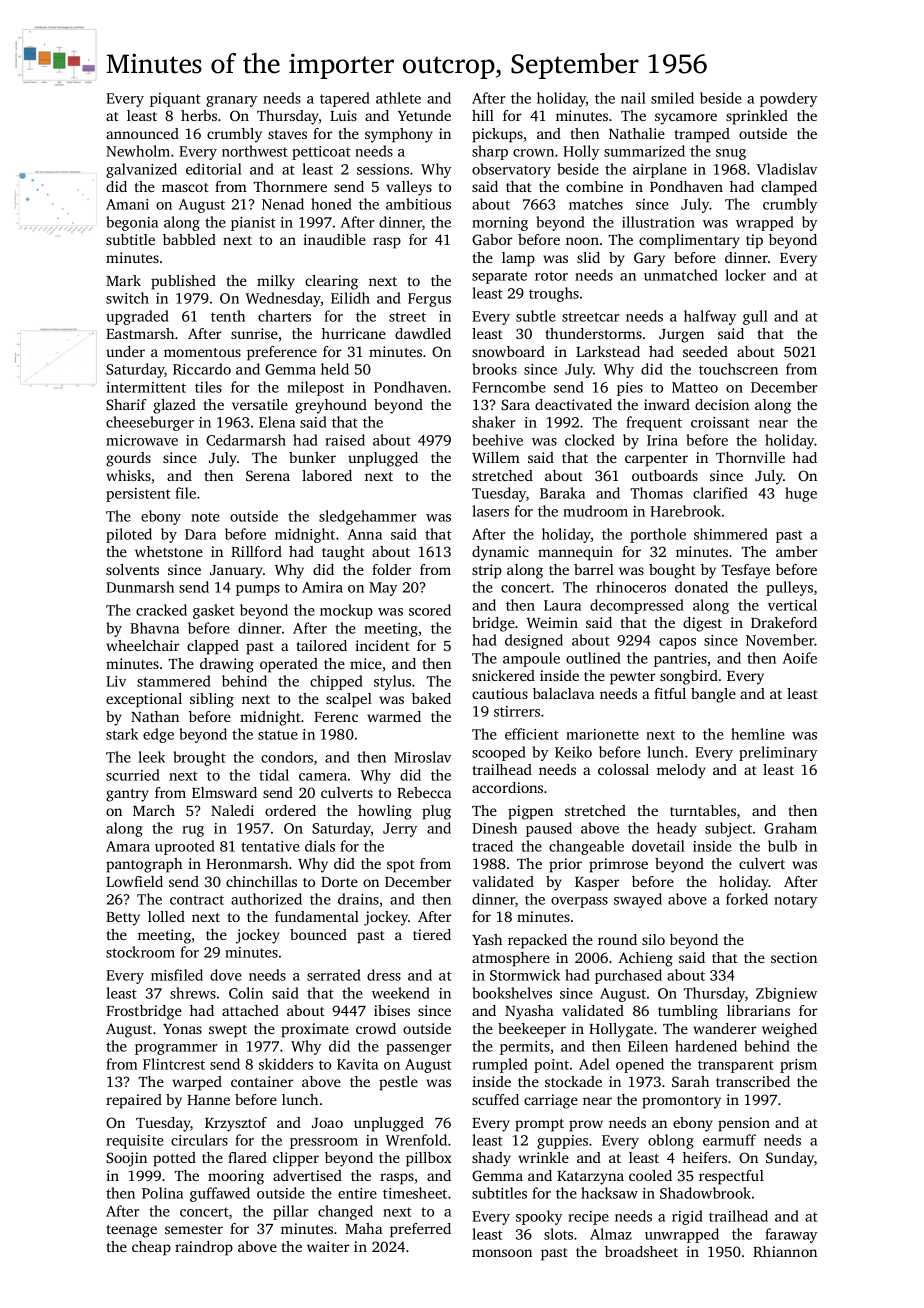 This screenshot has height=1308, width=924. What do you see at coordinates (641, 1251) in the screenshot?
I see `broadsheet` at bounding box center [641, 1251].
